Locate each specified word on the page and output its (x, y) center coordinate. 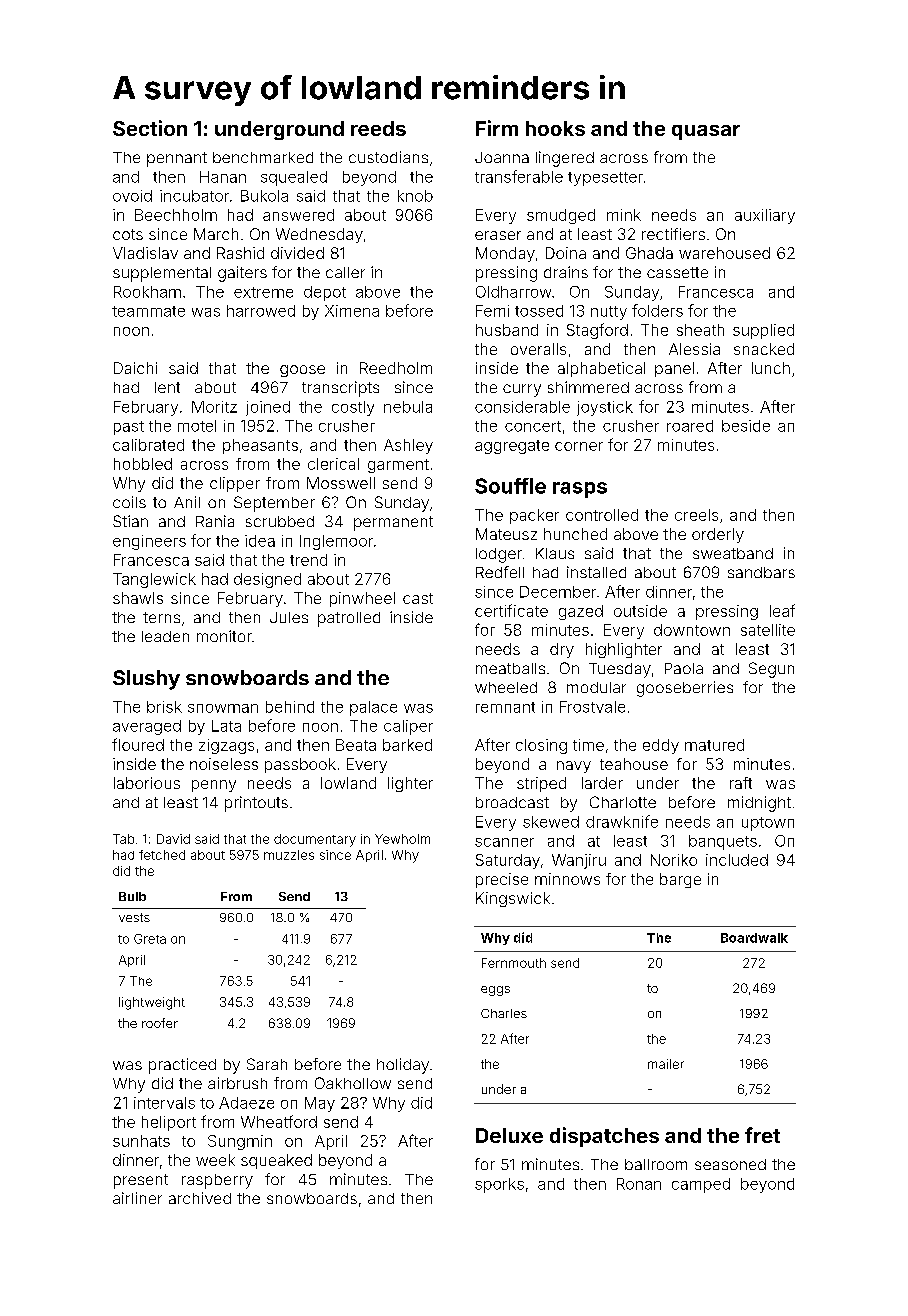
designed (267, 580)
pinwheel (362, 599)
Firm (497, 128)
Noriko (674, 860)
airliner (137, 1198)
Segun (771, 670)
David (173, 839)
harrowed (261, 311)
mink (624, 215)
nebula (408, 407)
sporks (499, 1185)
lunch (771, 368)
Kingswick (513, 899)
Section (150, 128)
